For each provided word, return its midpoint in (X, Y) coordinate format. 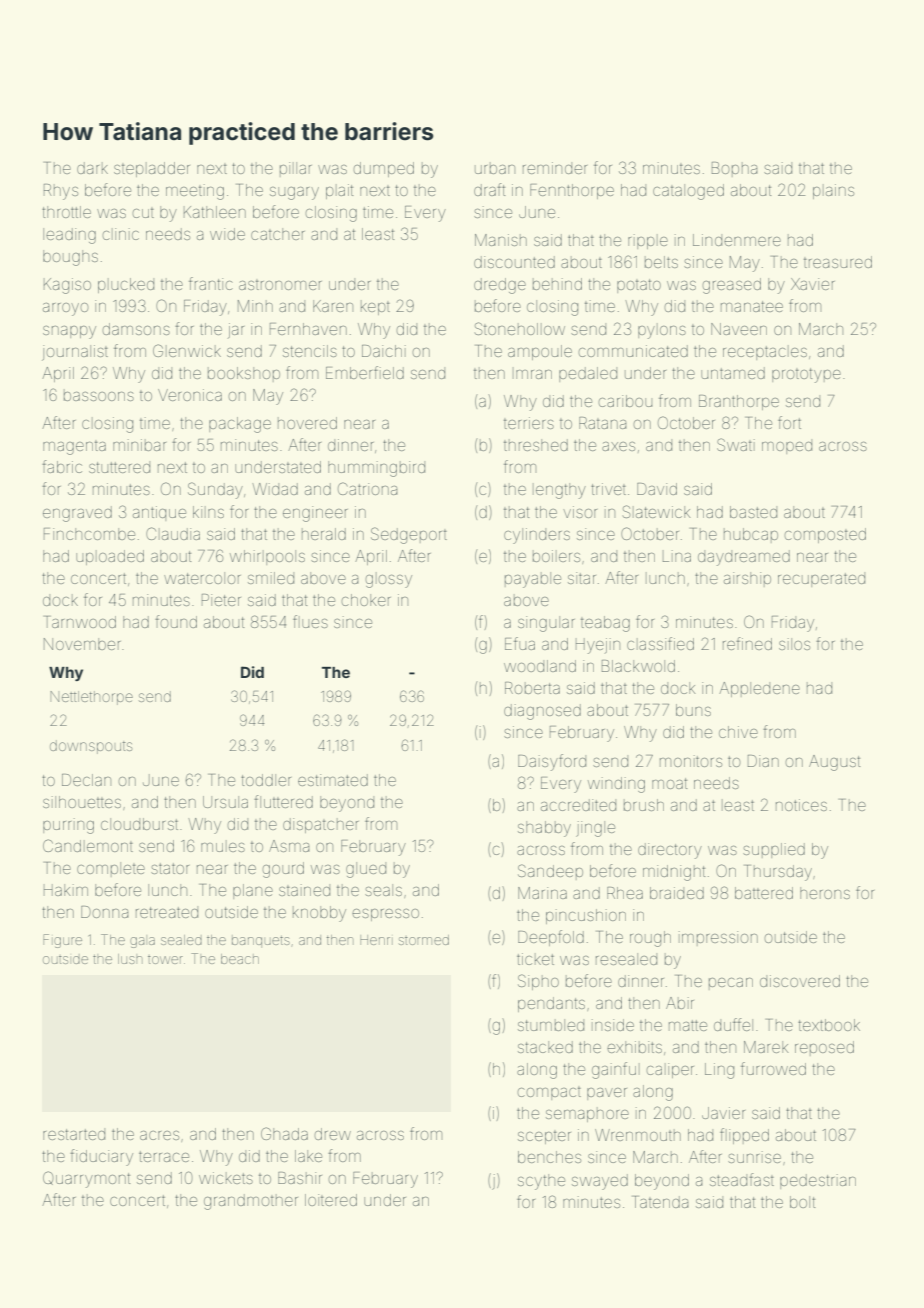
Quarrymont (86, 1179)
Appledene (759, 689)
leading (69, 236)
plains (833, 191)
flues (310, 621)
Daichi (384, 351)
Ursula (225, 802)
